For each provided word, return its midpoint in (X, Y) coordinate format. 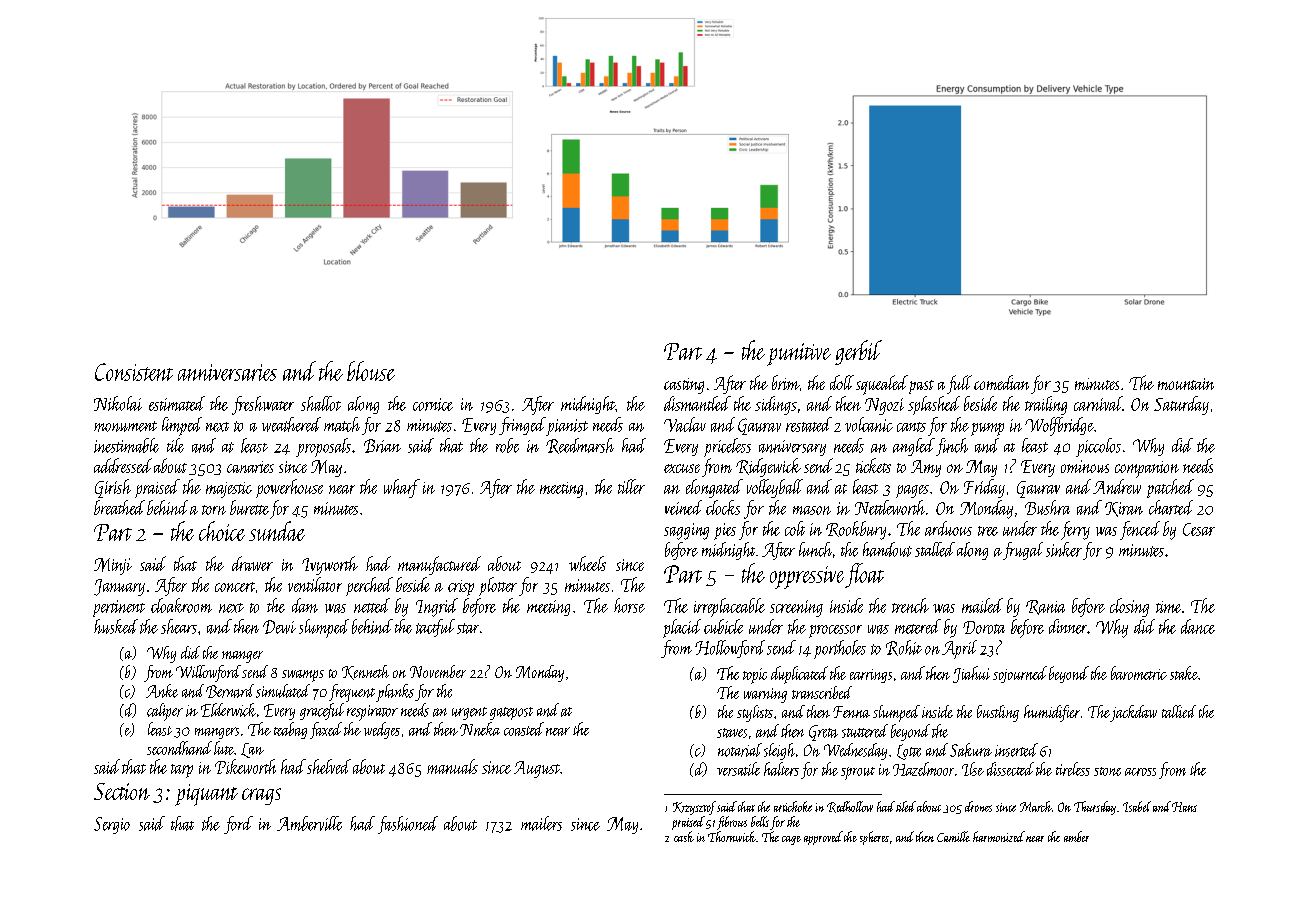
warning (765, 695)
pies (725, 531)
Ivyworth (330, 565)
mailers (541, 823)
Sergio (112, 825)
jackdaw (1133, 713)
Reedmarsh (580, 446)
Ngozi (884, 406)
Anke (162, 691)
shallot (321, 403)
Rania (1045, 607)
